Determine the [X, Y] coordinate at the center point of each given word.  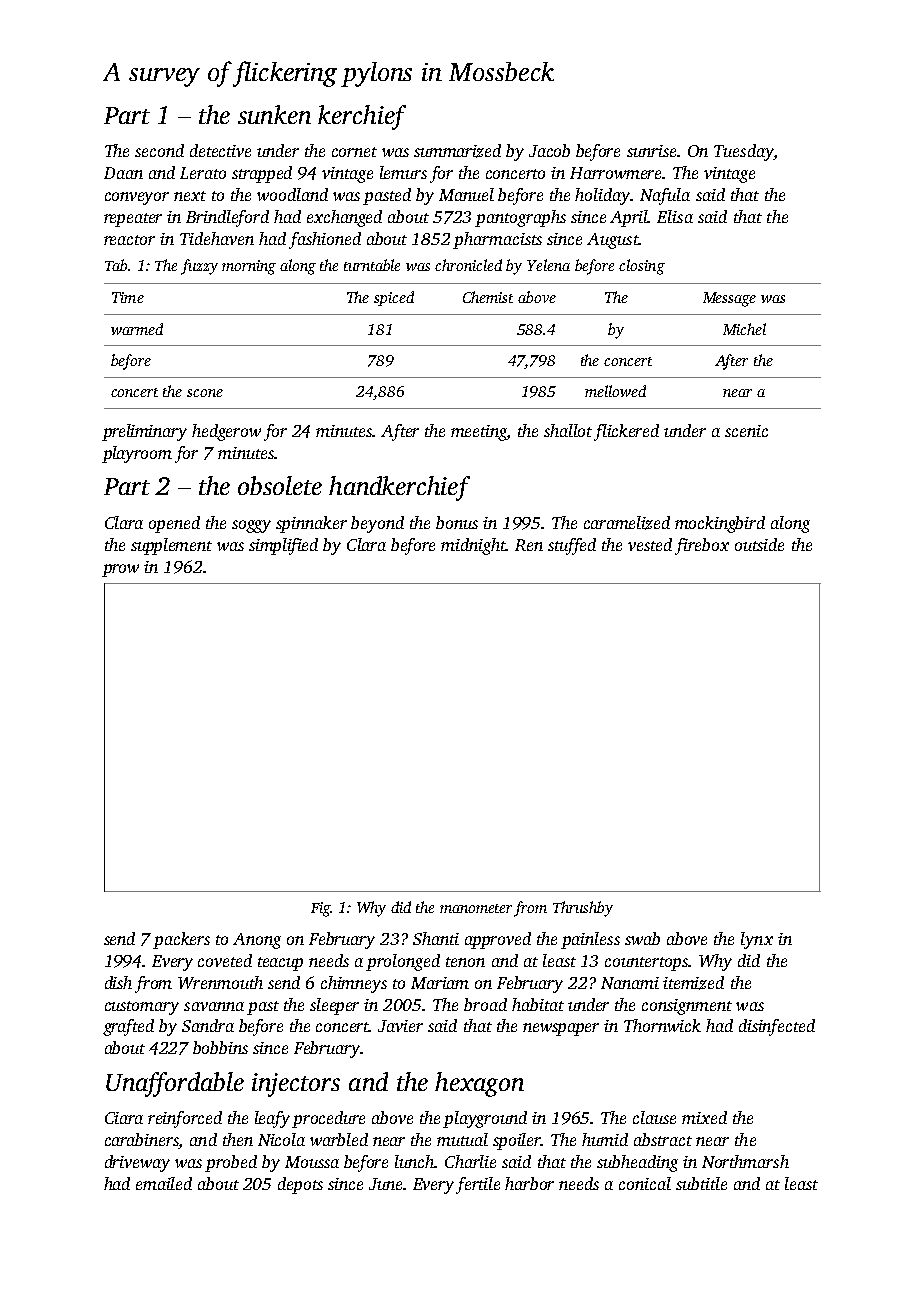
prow [120, 570]
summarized [457, 151]
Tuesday [743, 152]
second [159, 150]
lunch [415, 1161]
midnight [473, 546]
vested [650, 544]
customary [142, 1008]
